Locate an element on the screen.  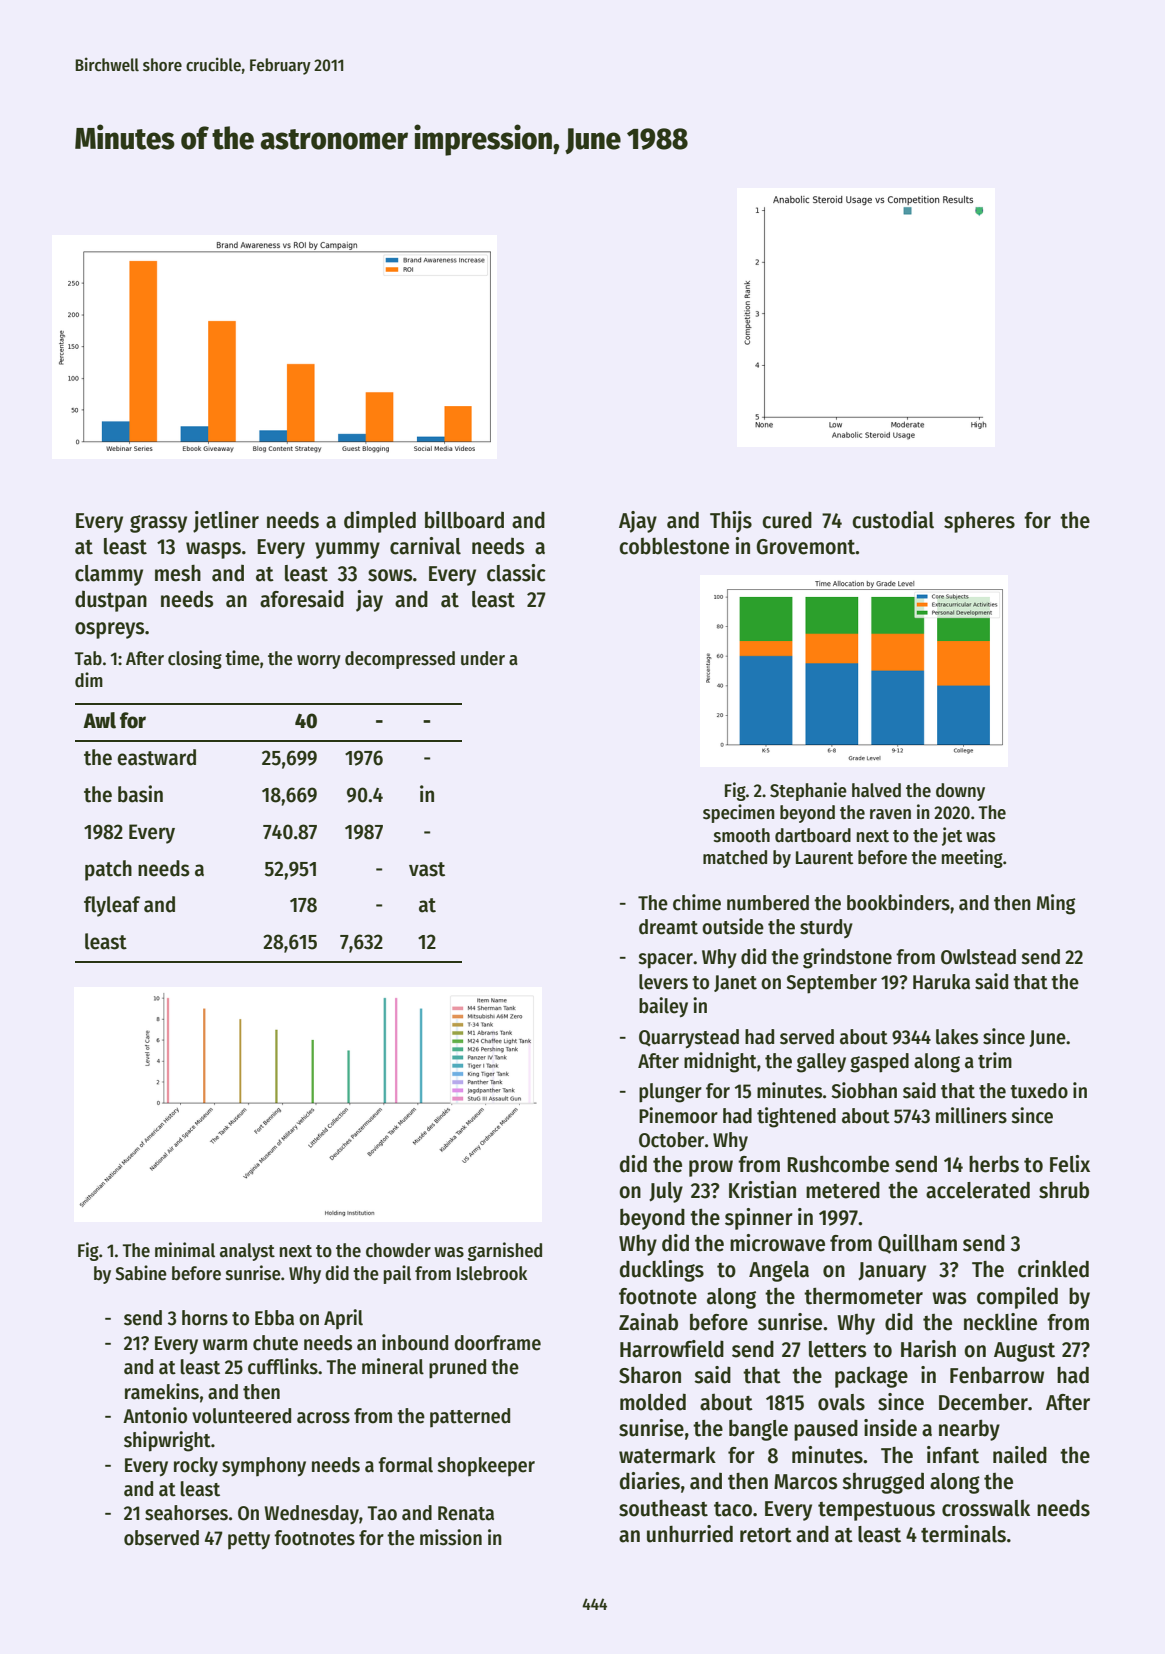
custodial is located at coordinates (893, 520).
